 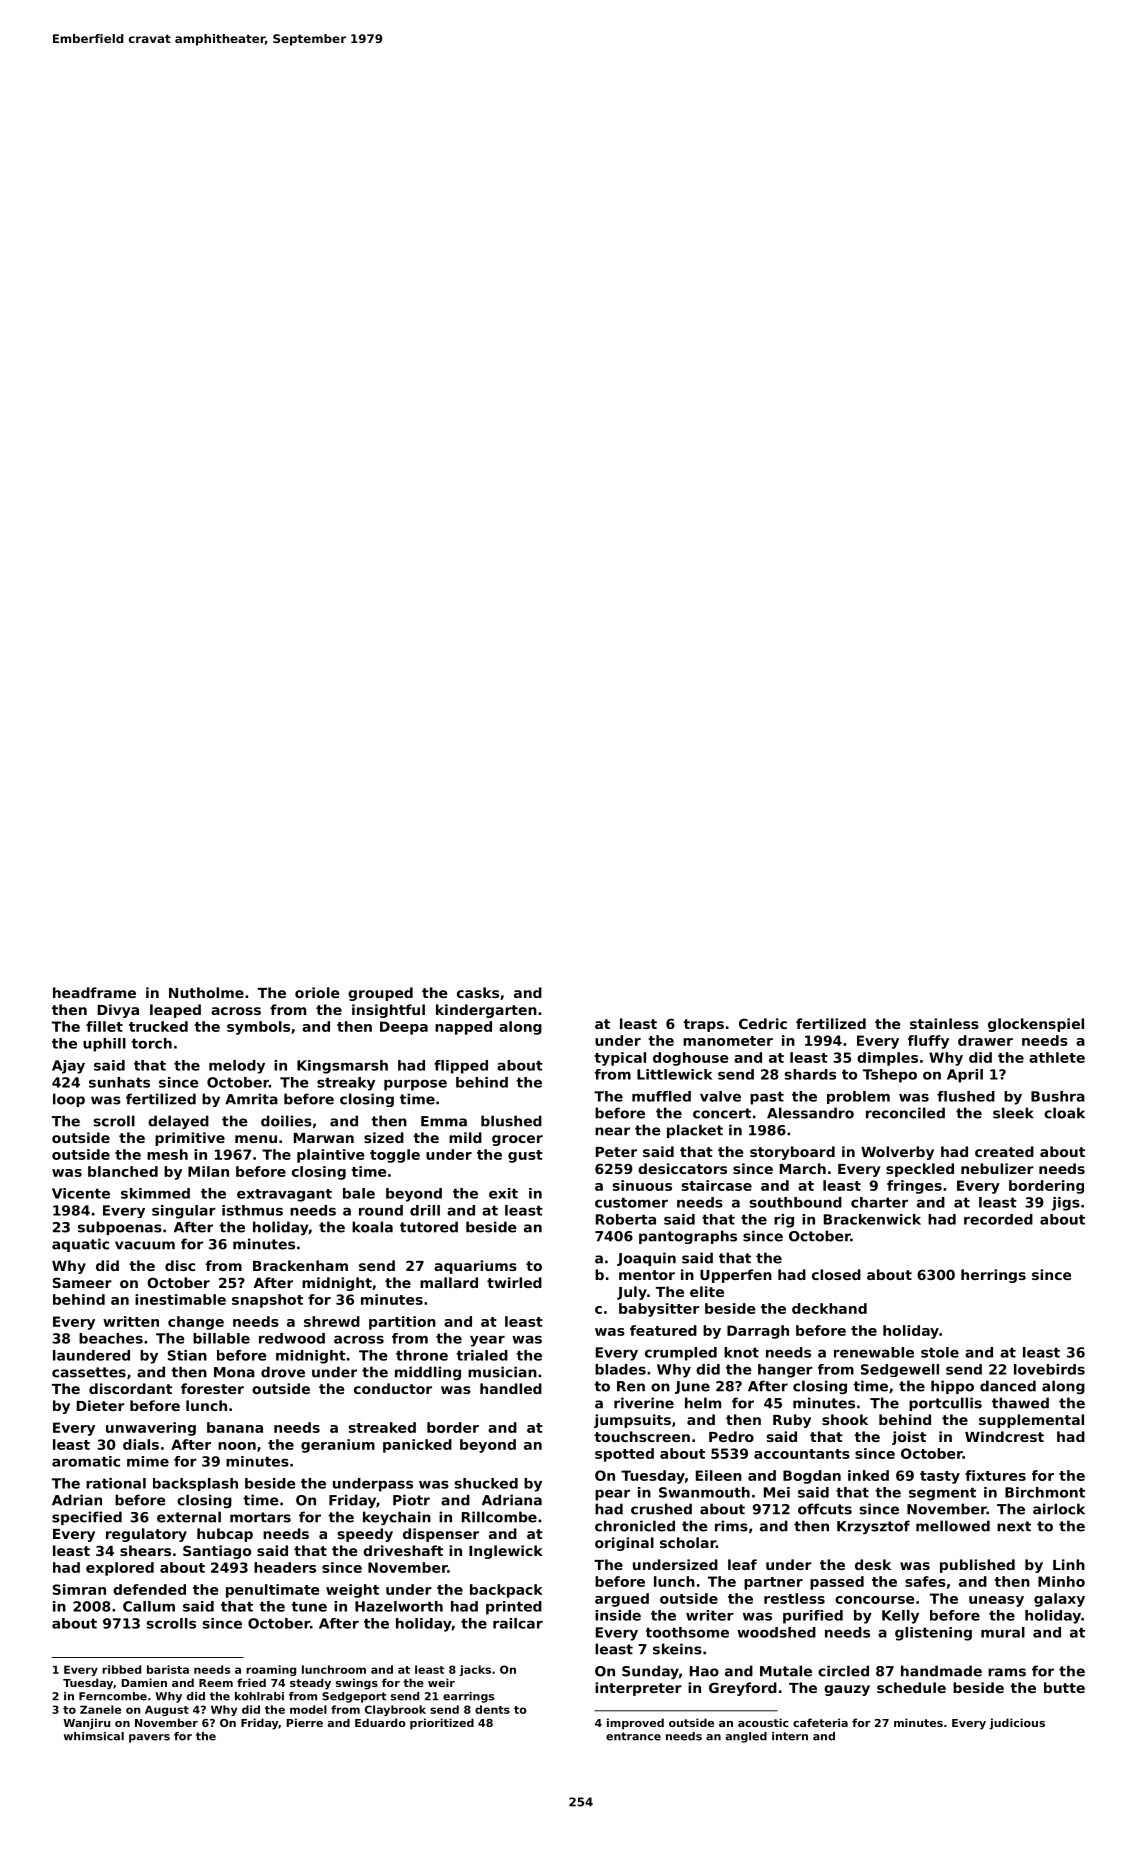 What do you see at coordinates (661, 1096) in the screenshot?
I see `muffled` at bounding box center [661, 1096].
